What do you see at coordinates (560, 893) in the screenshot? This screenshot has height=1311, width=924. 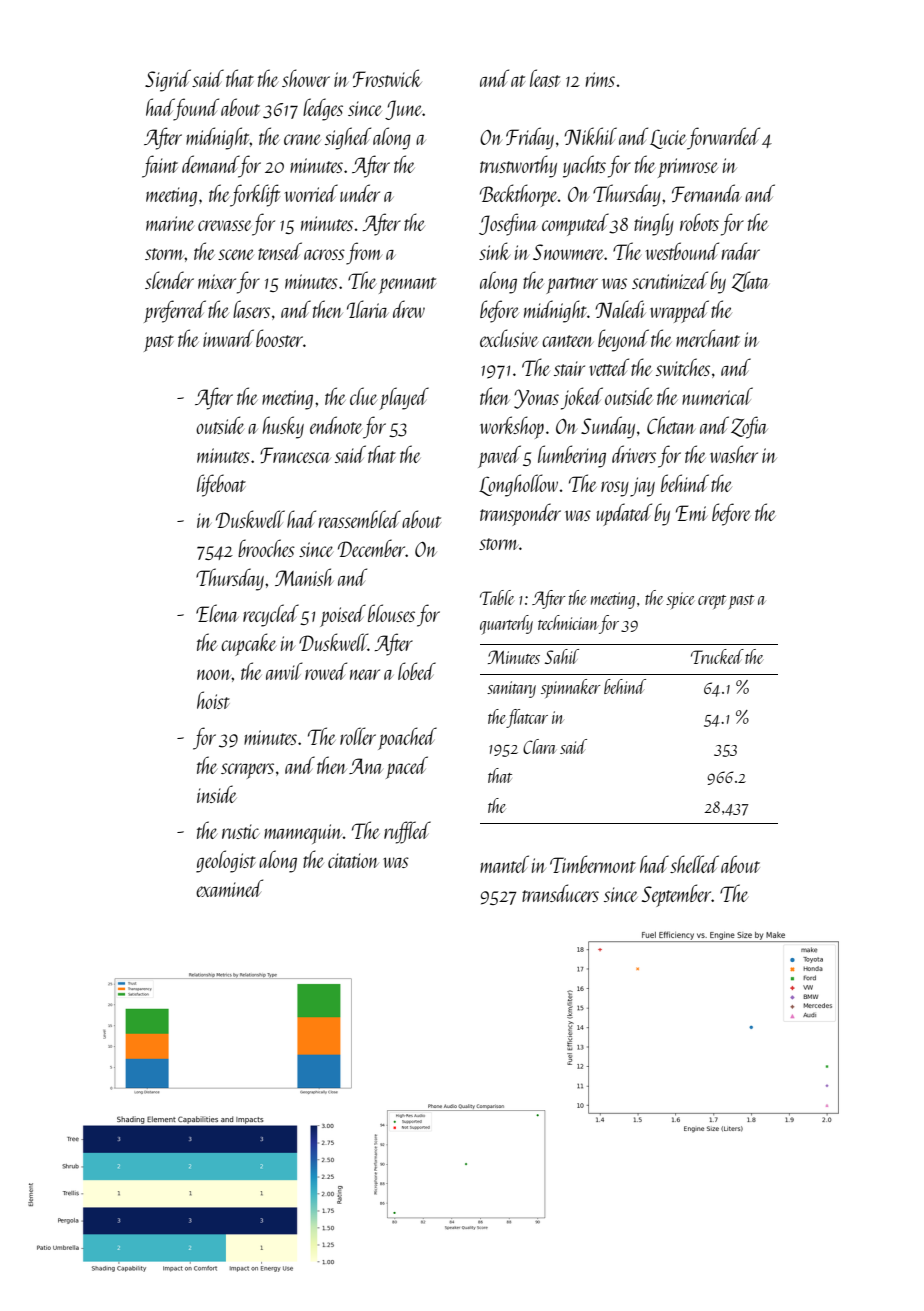 I see `transducers` at bounding box center [560, 893].
